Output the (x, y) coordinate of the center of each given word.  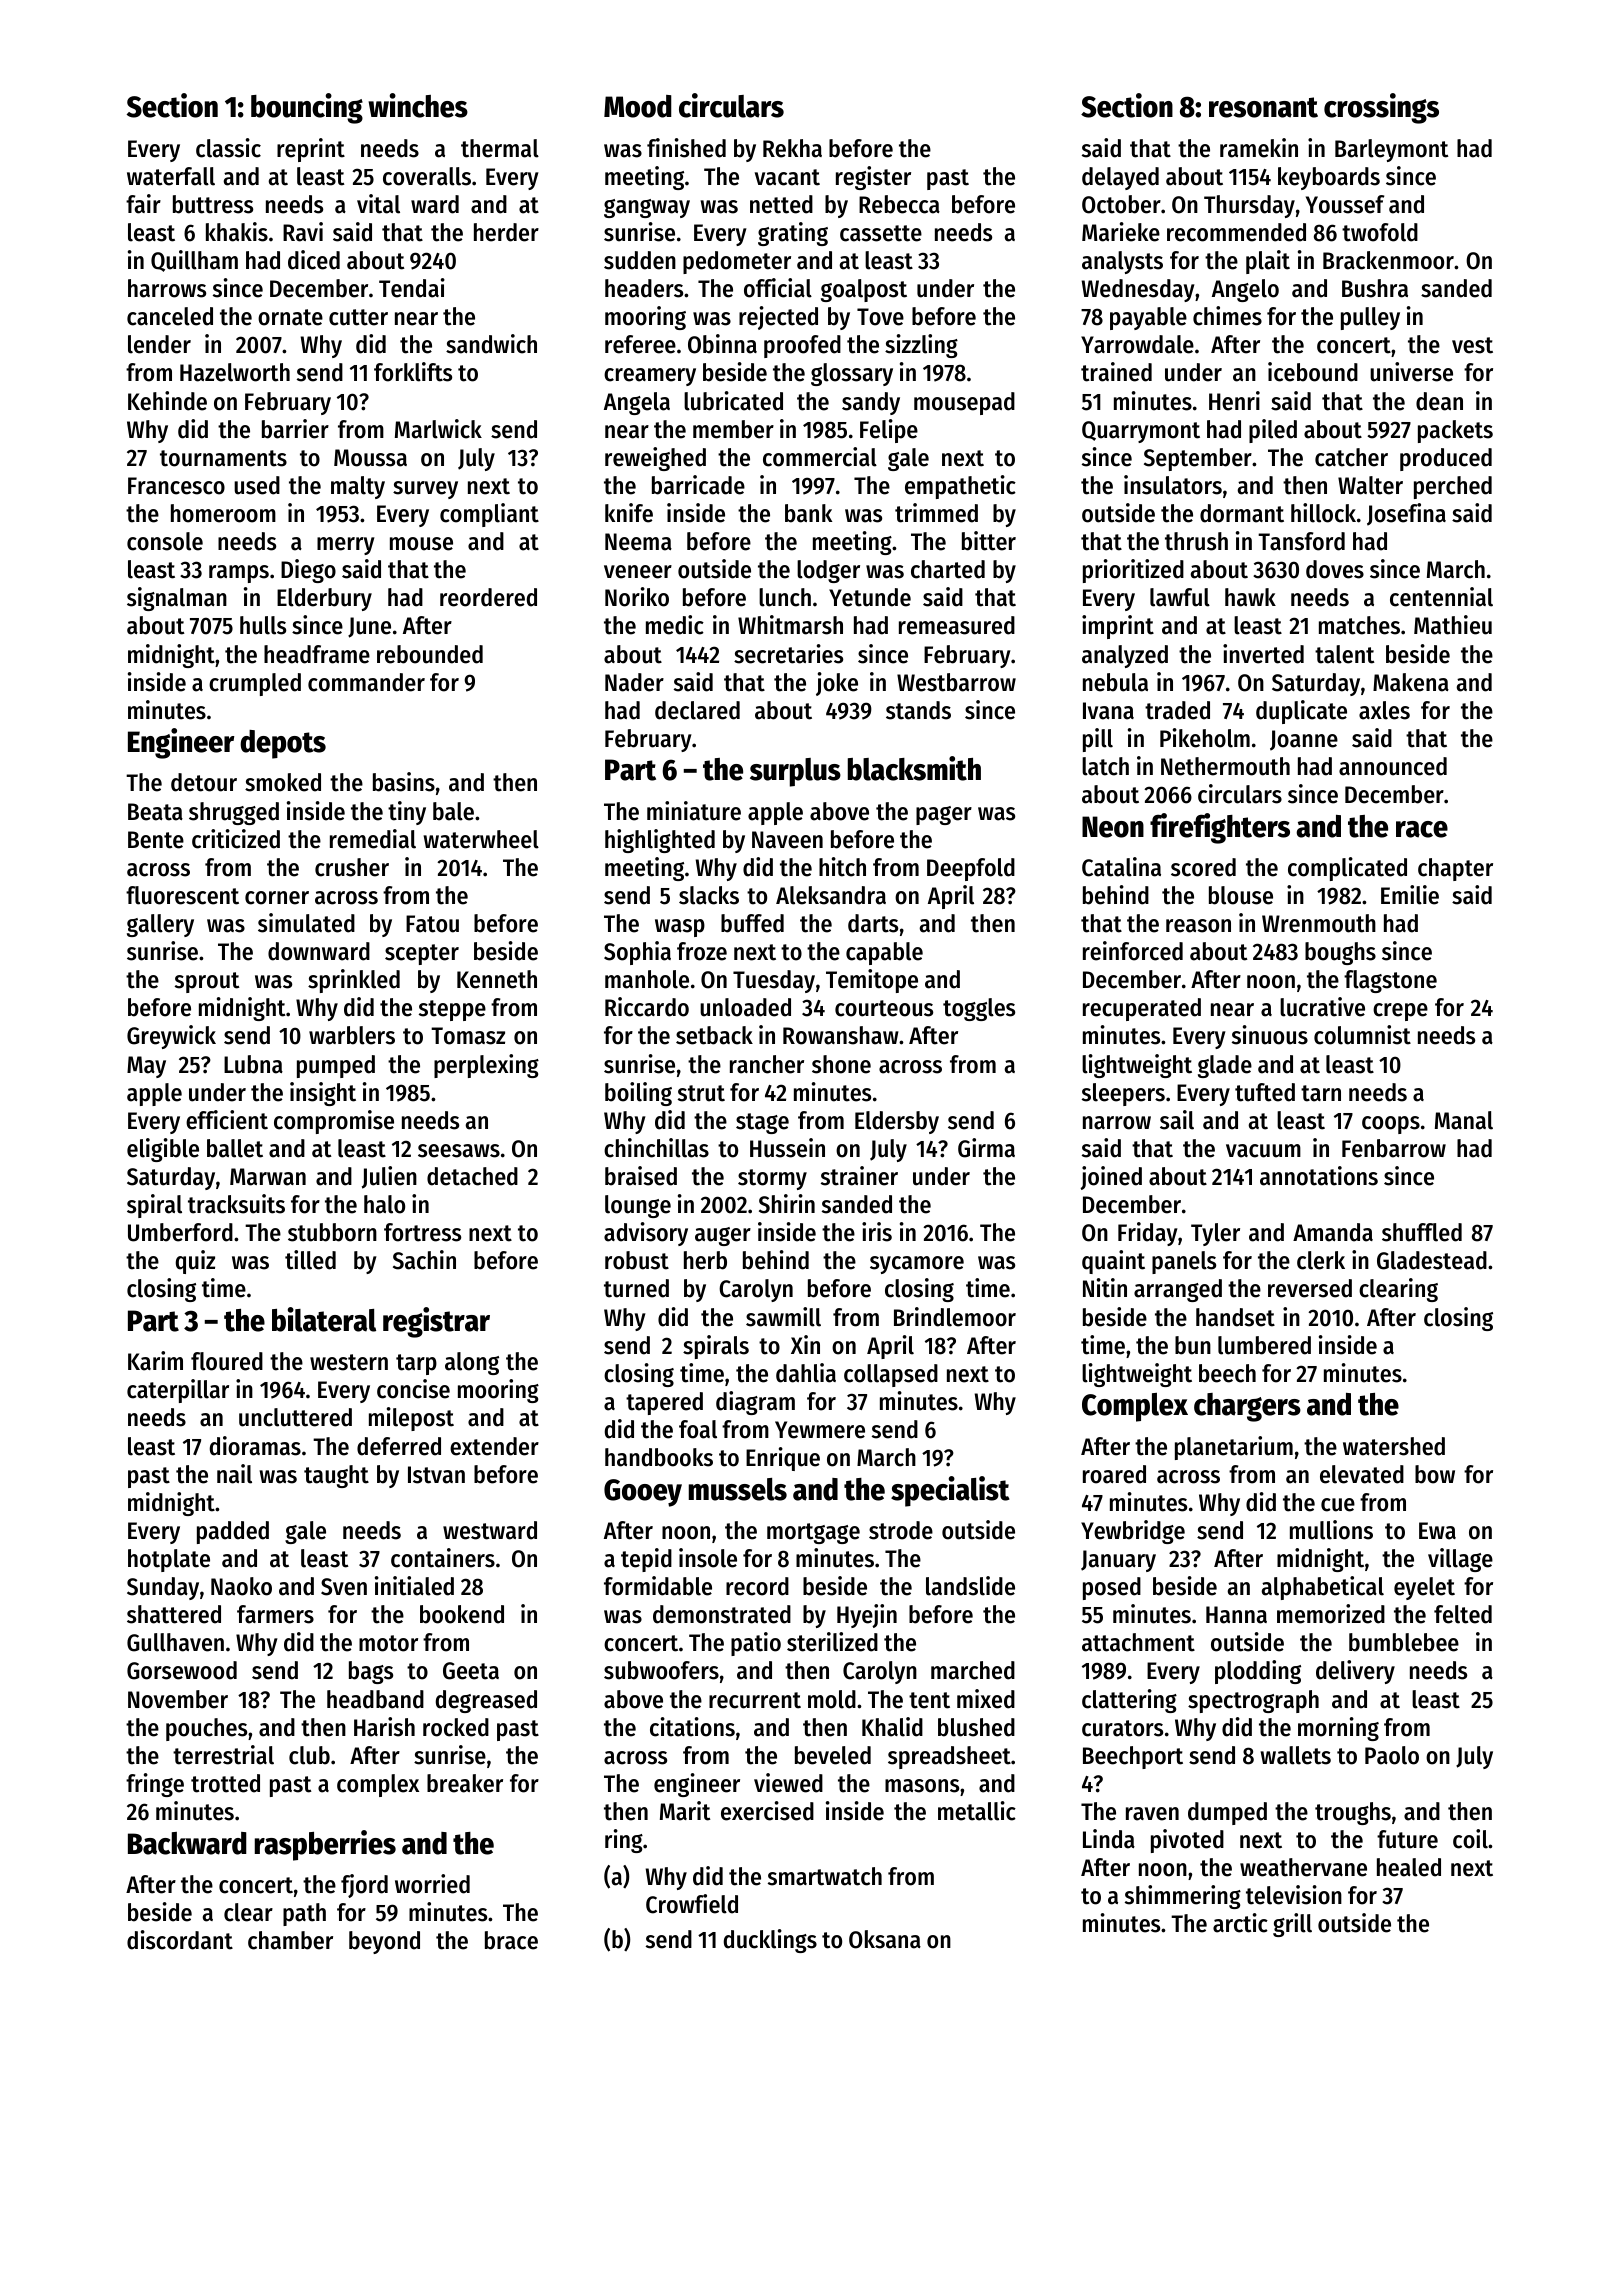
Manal (1464, 1120)
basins (404, 782)
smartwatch (825, 1876)
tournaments (223, 458)
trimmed (936, 513)
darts (873, 923)
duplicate (1301, 712)
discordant (180, 1940)
